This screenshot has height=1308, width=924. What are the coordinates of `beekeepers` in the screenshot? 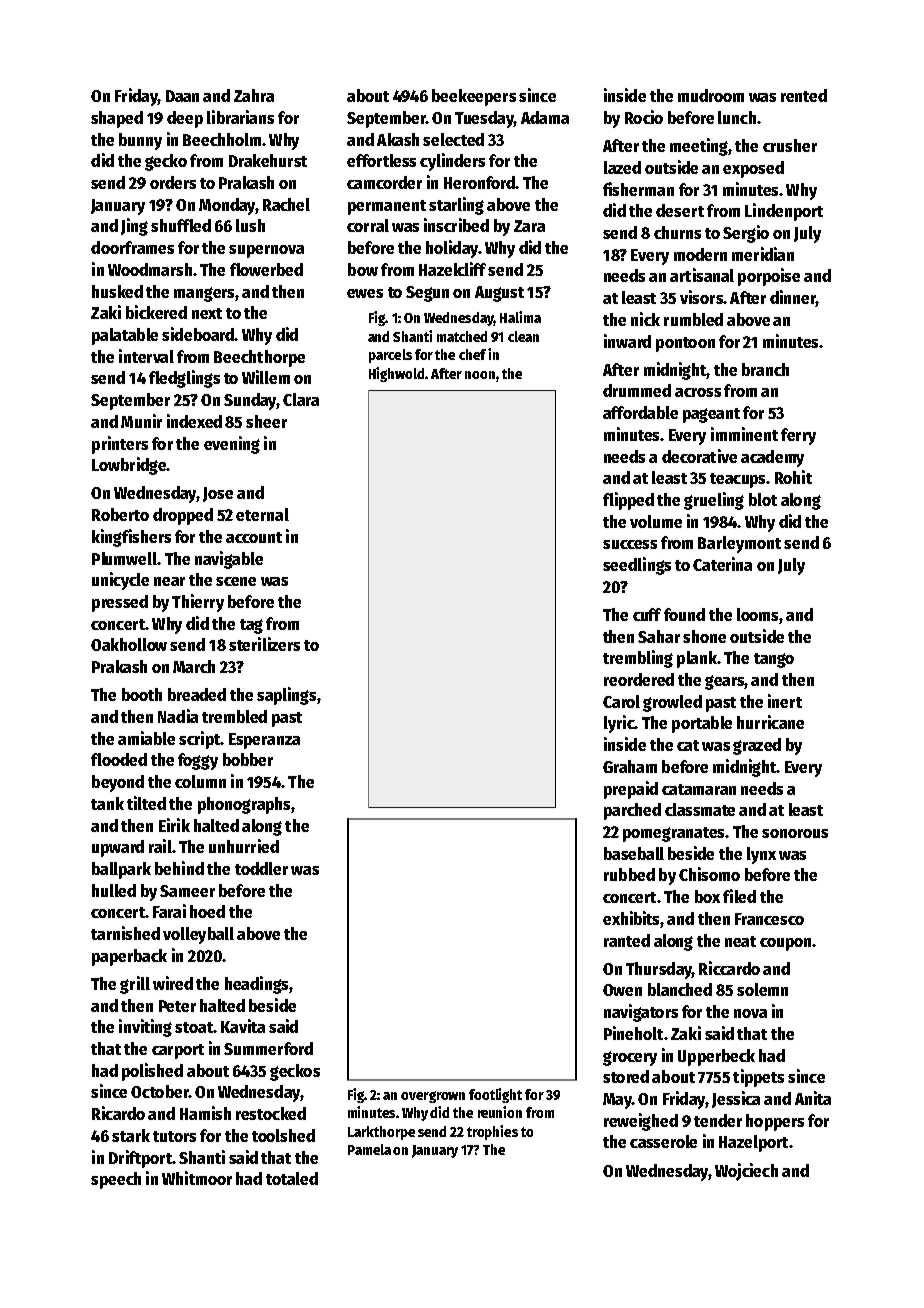 It's located at (474, 97).
